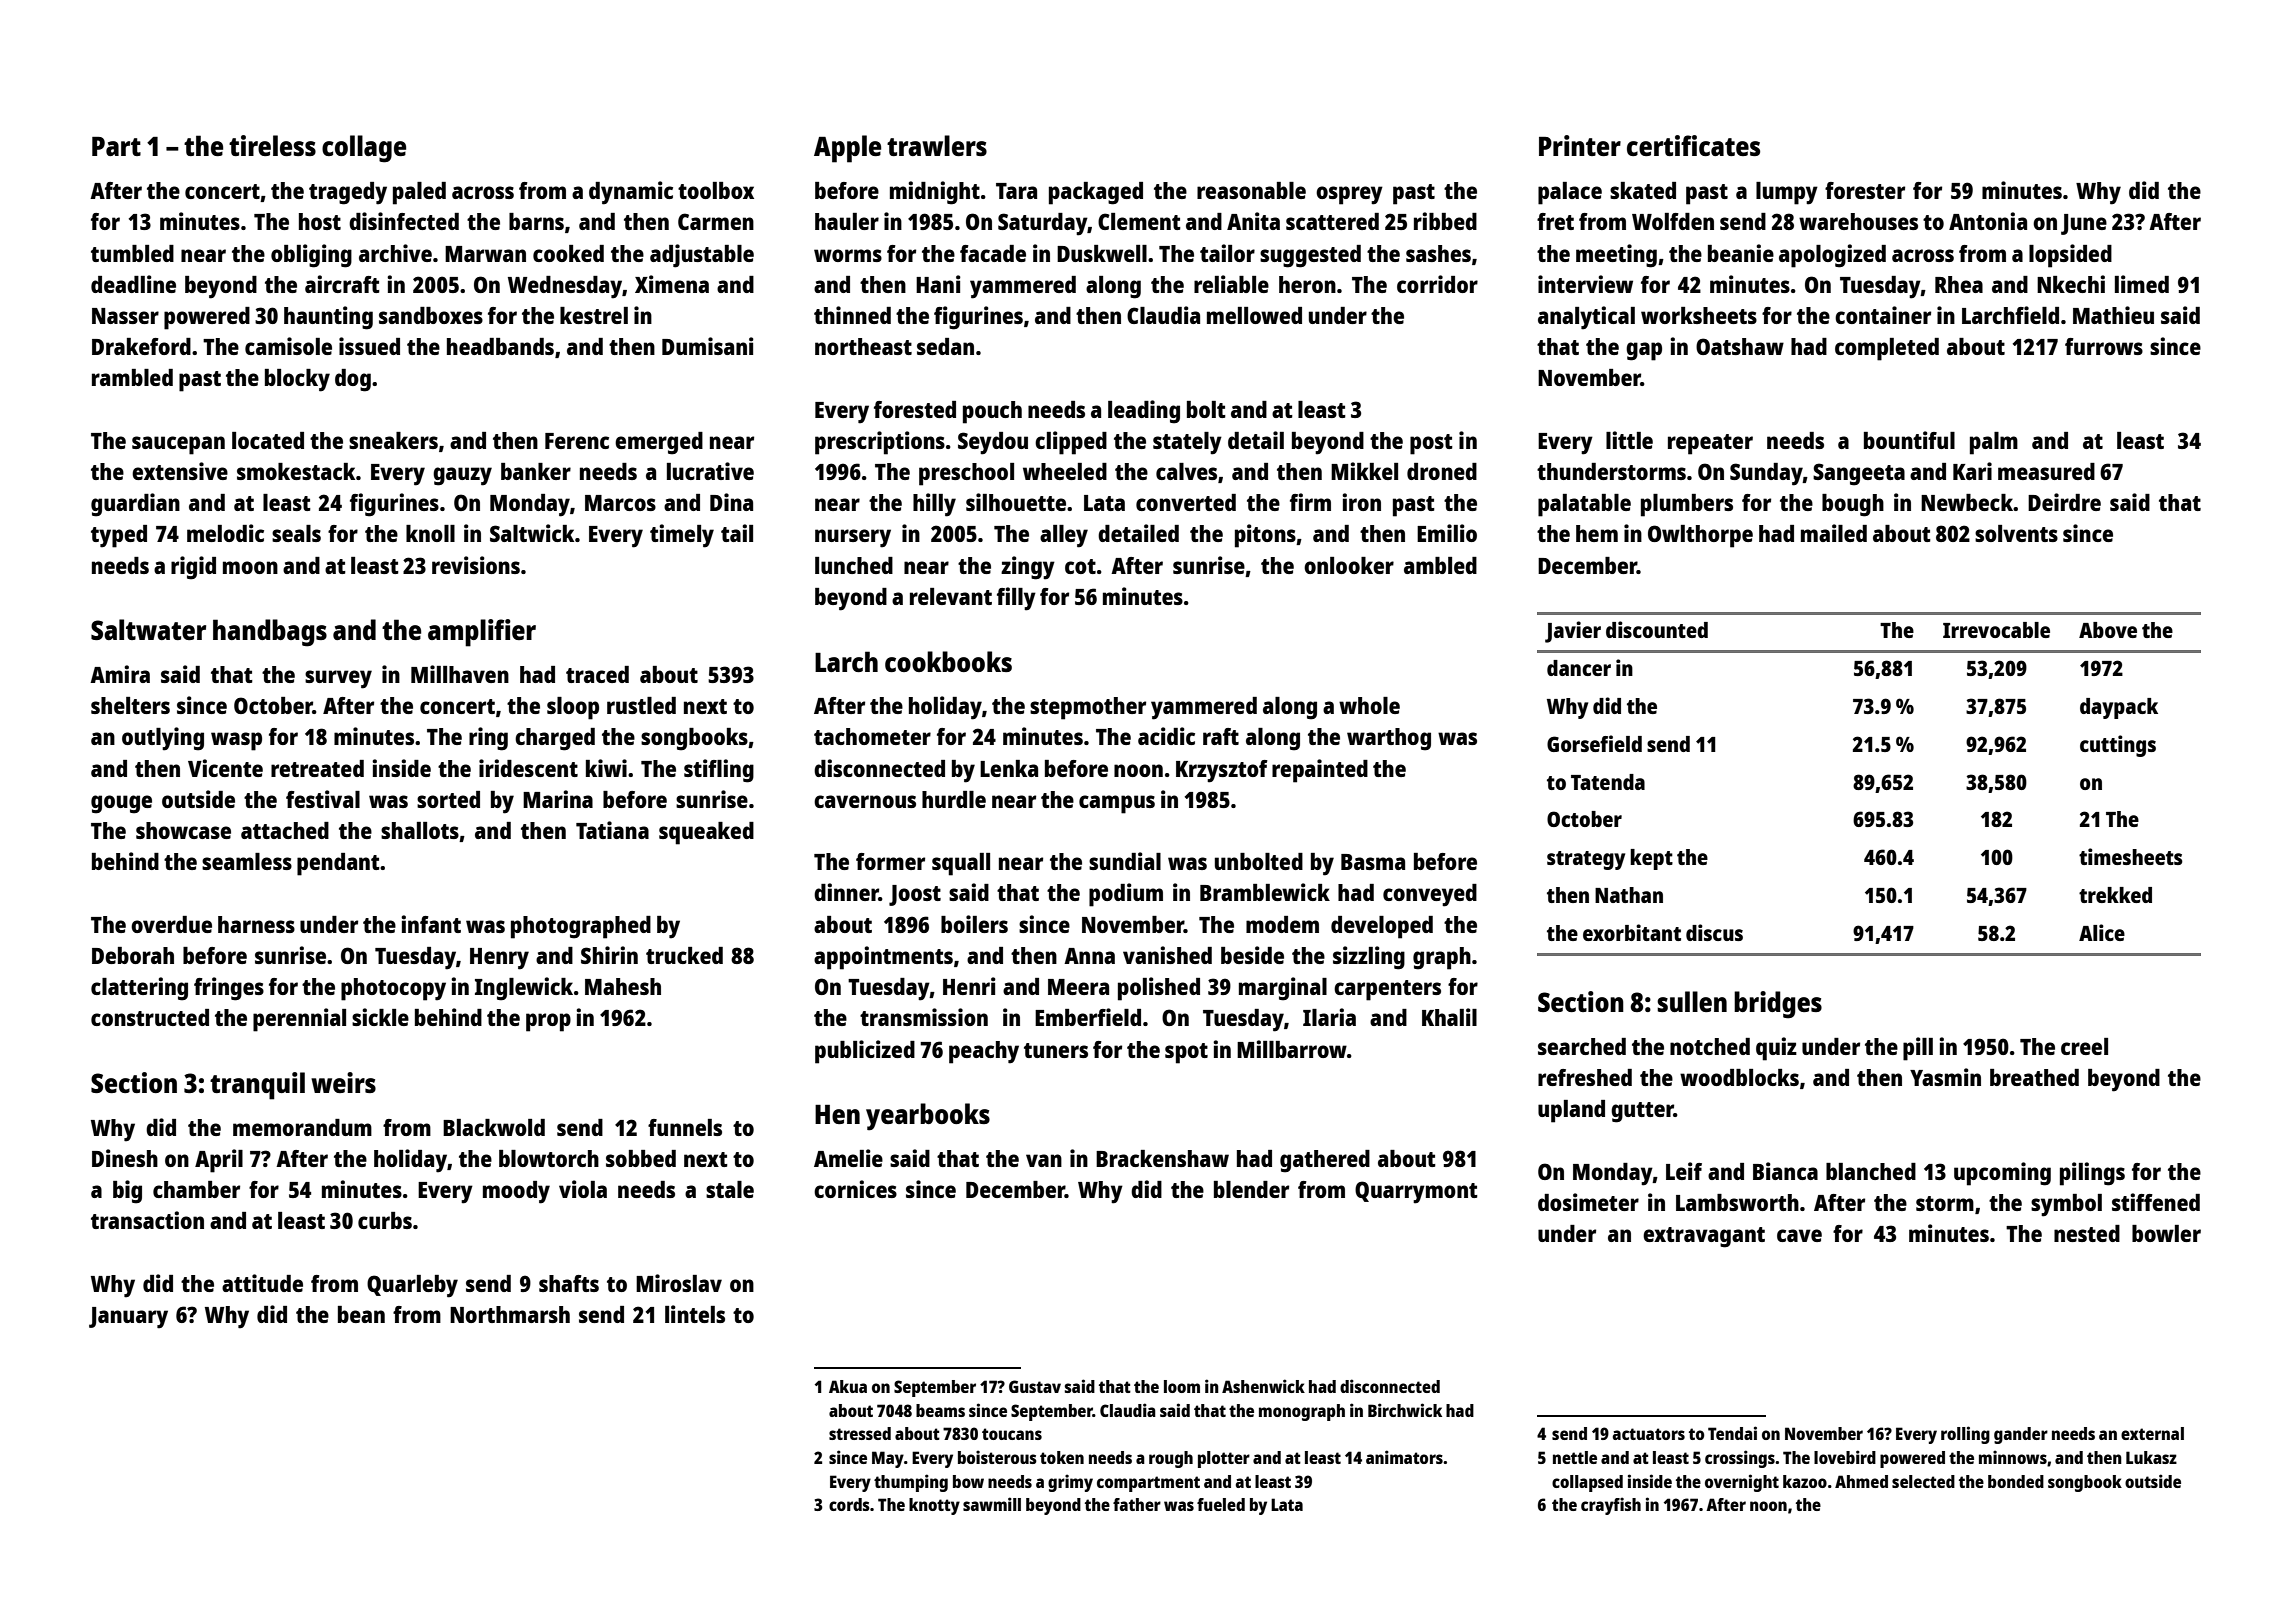  I want to click on Wolfden, so click(1673, 221).
